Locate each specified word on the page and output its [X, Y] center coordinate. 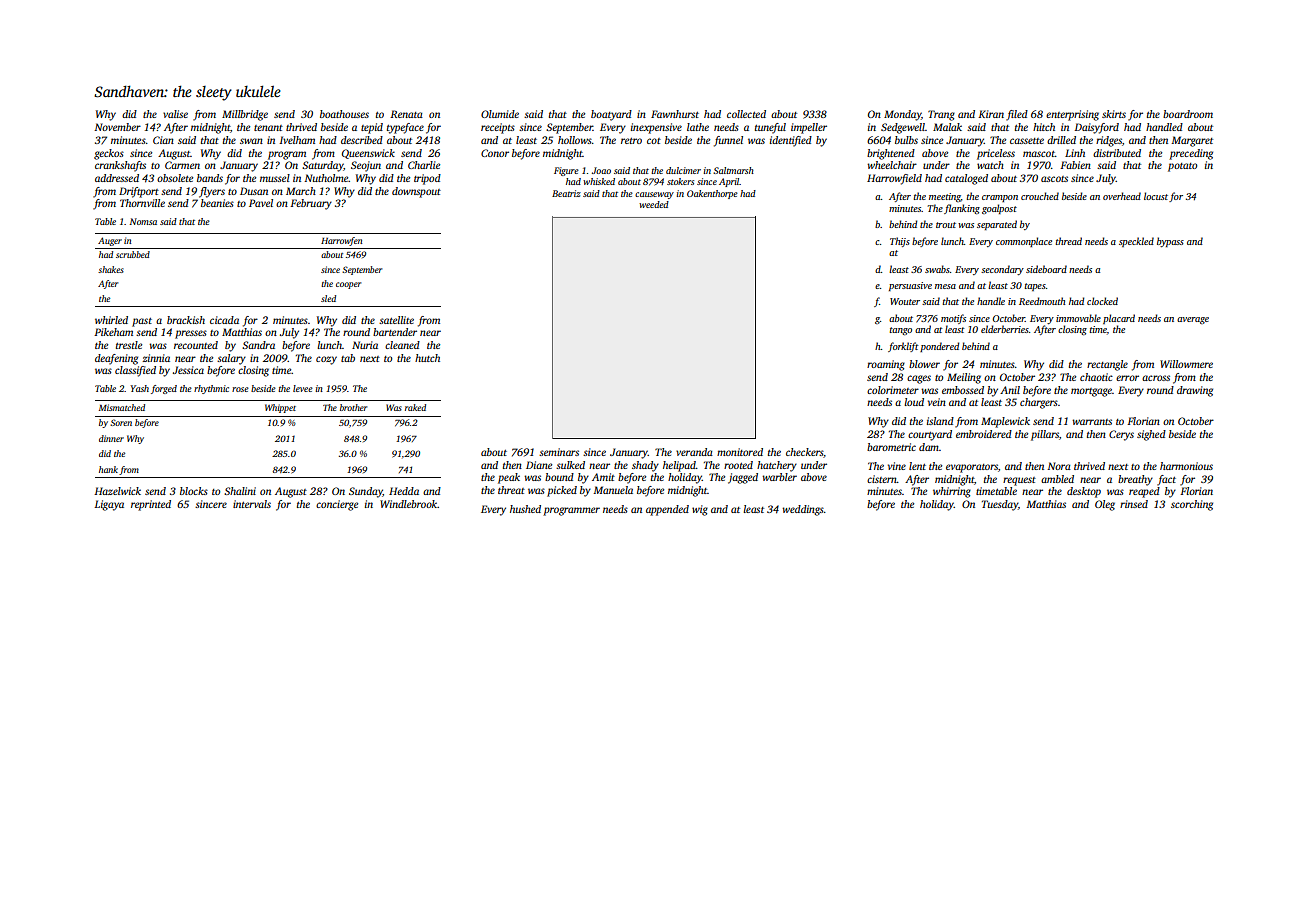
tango [901, 331]
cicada [224, 320]
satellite [396, 320]
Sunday [366, 492]
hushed [525, 509]
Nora [1059, 466]
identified [791, 141]
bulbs [906, 140]
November [117, 127]
